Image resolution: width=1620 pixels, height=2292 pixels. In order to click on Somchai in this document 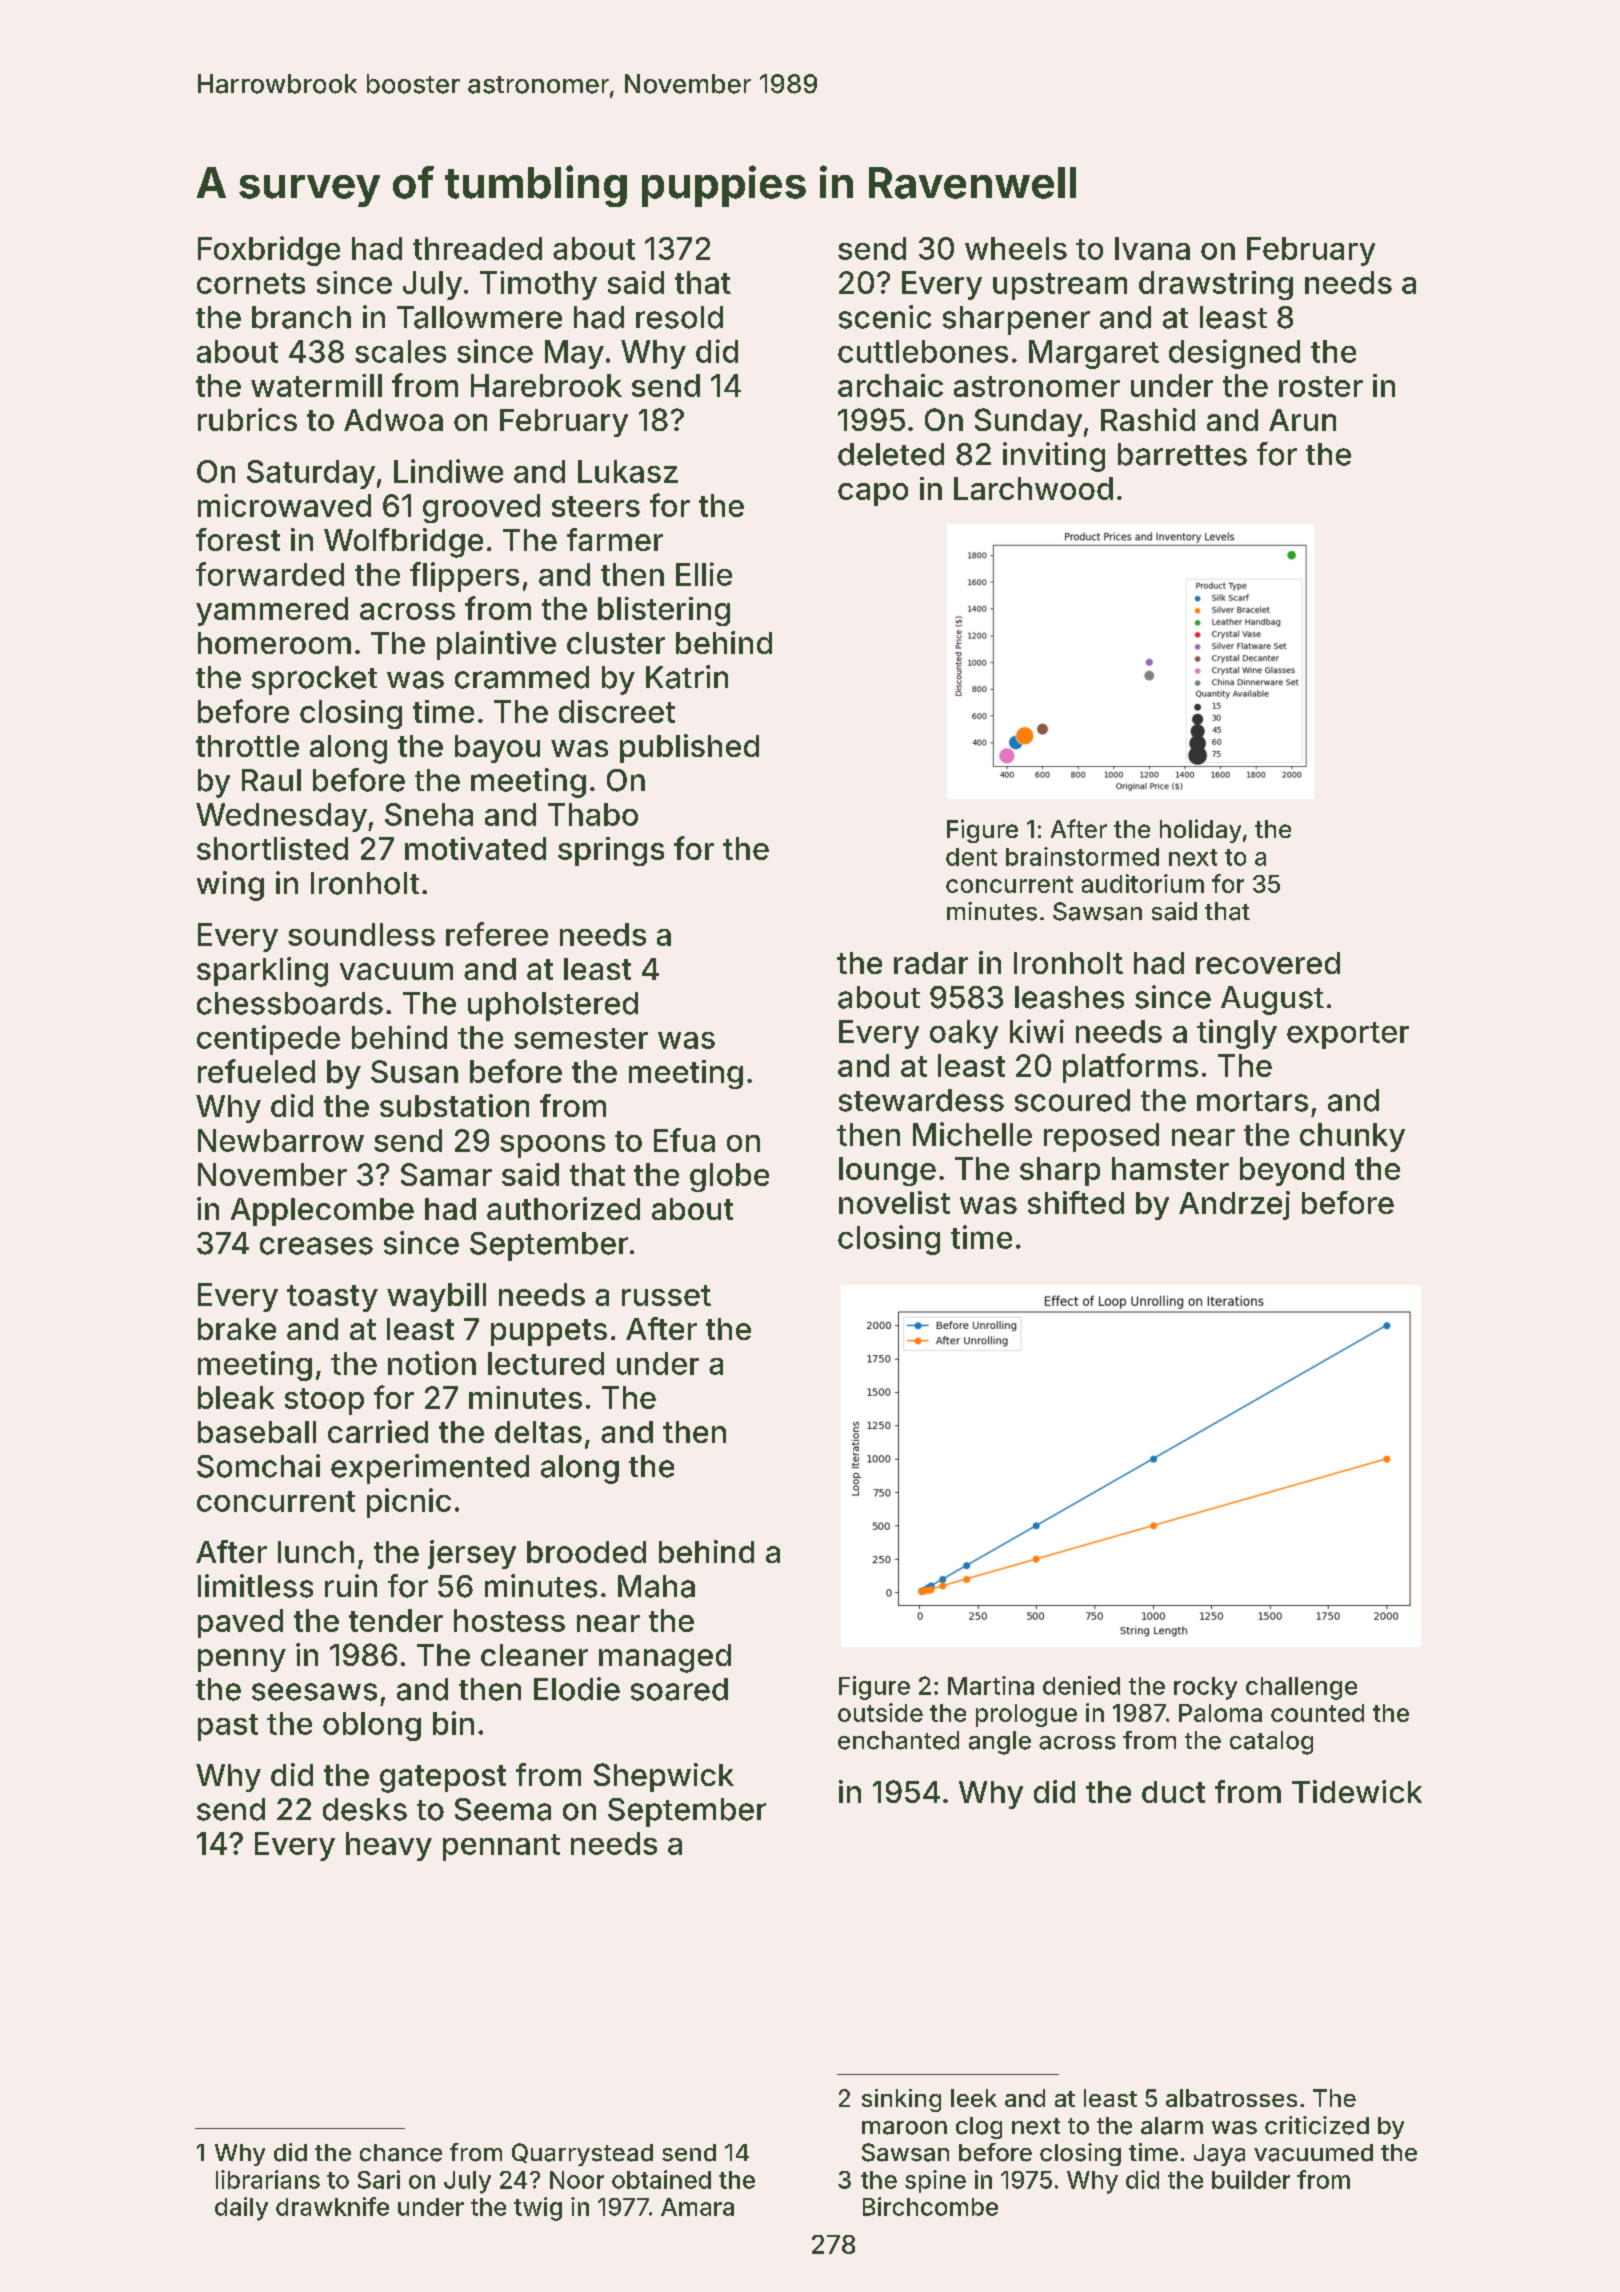, I will do `click(258, 1466)`.
